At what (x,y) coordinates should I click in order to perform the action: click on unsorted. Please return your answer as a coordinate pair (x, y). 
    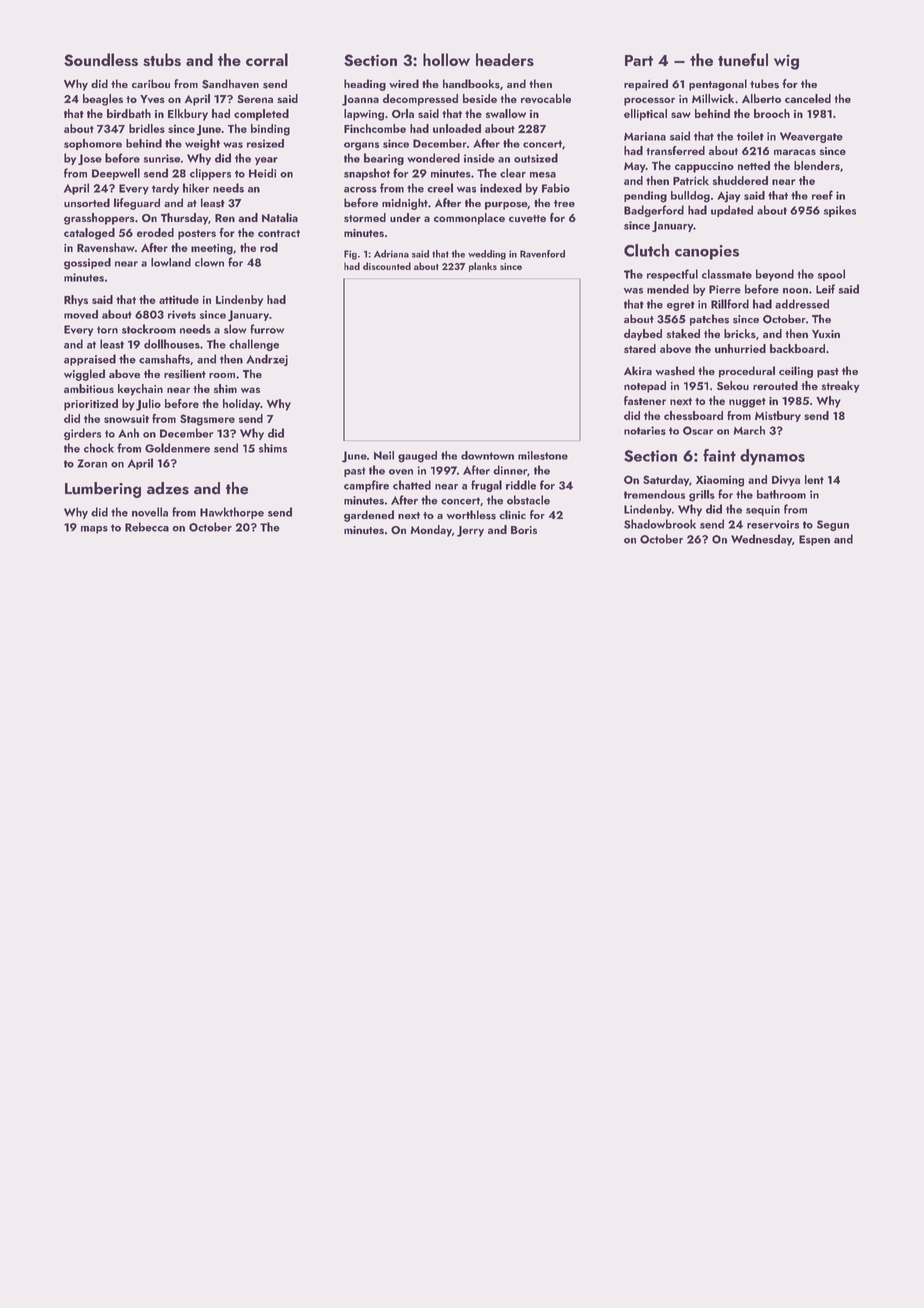
    Looking at the image, I should click on (87, 203).
